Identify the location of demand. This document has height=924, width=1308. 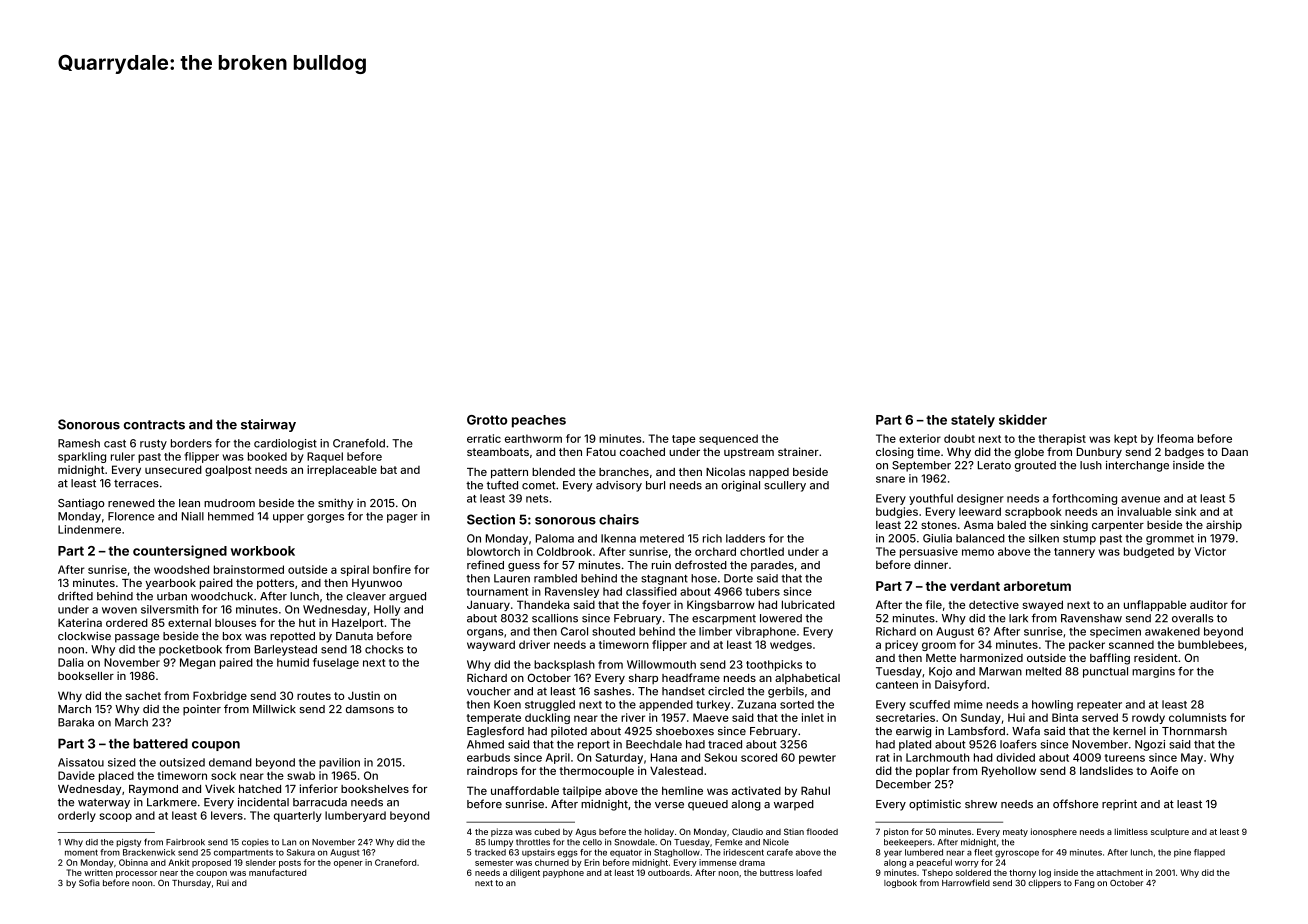
(230, 762).
